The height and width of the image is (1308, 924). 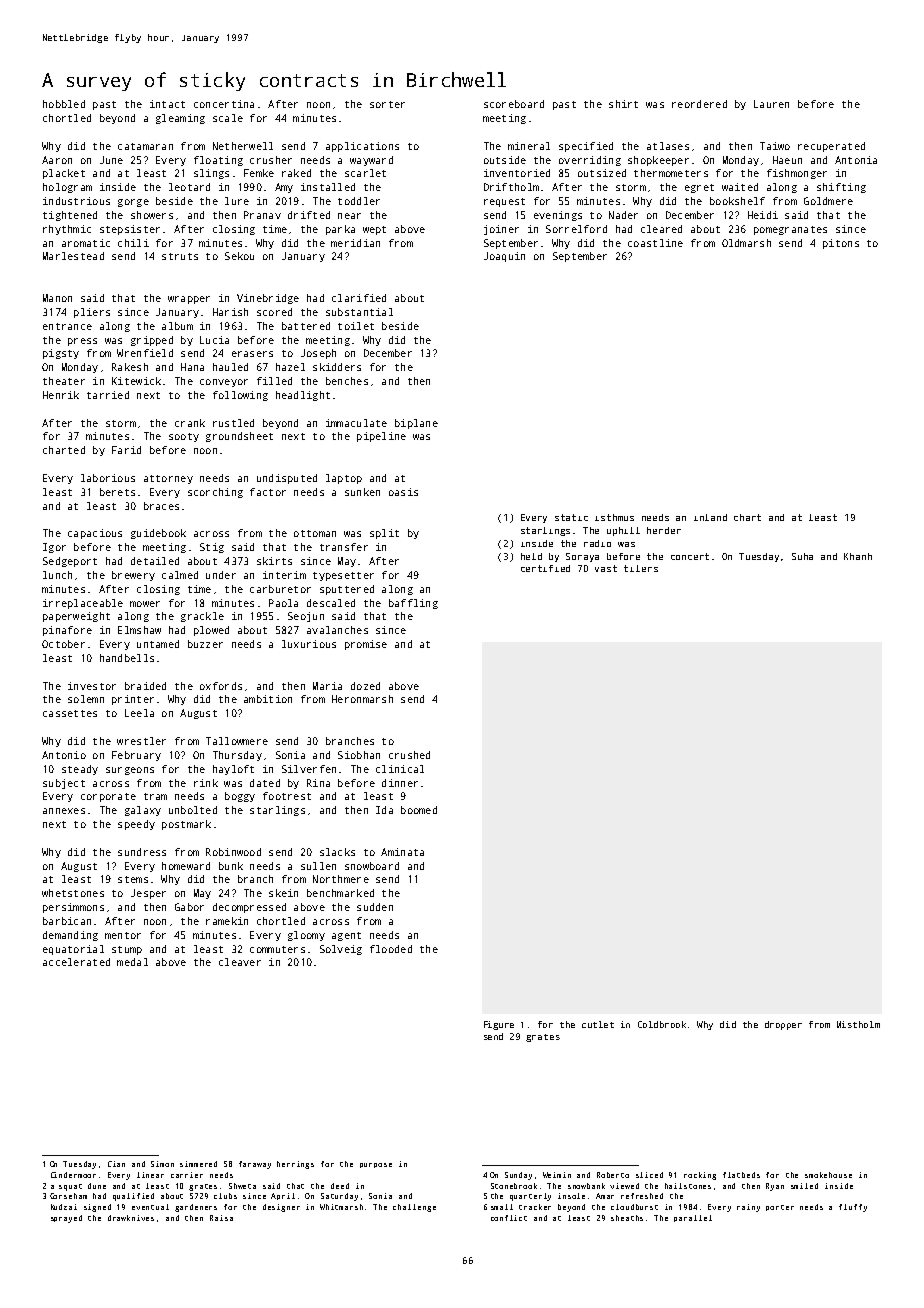 I want to click on calmed, so click(x=180, y=575).
